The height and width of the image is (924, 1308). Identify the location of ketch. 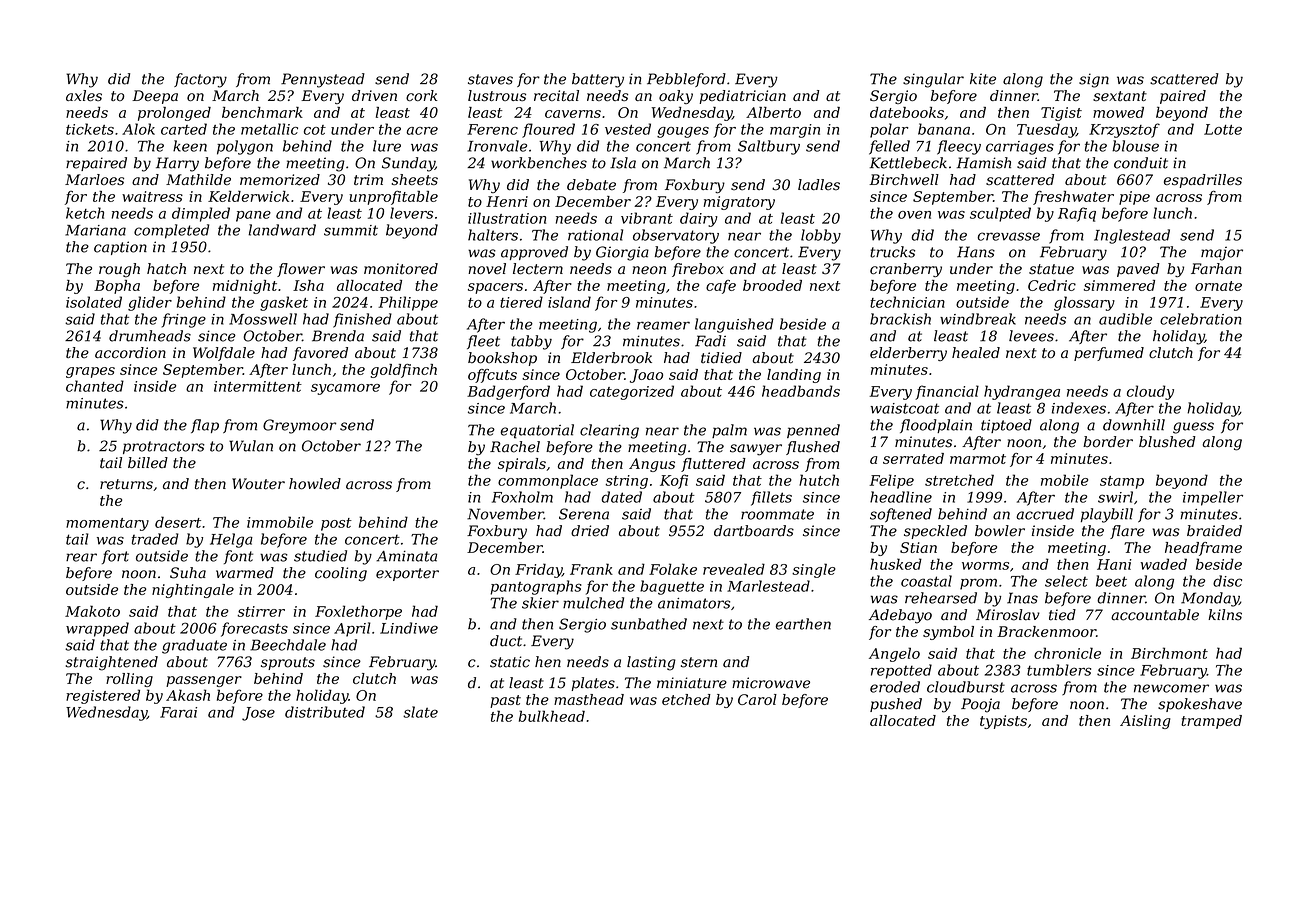
(85, 213).
